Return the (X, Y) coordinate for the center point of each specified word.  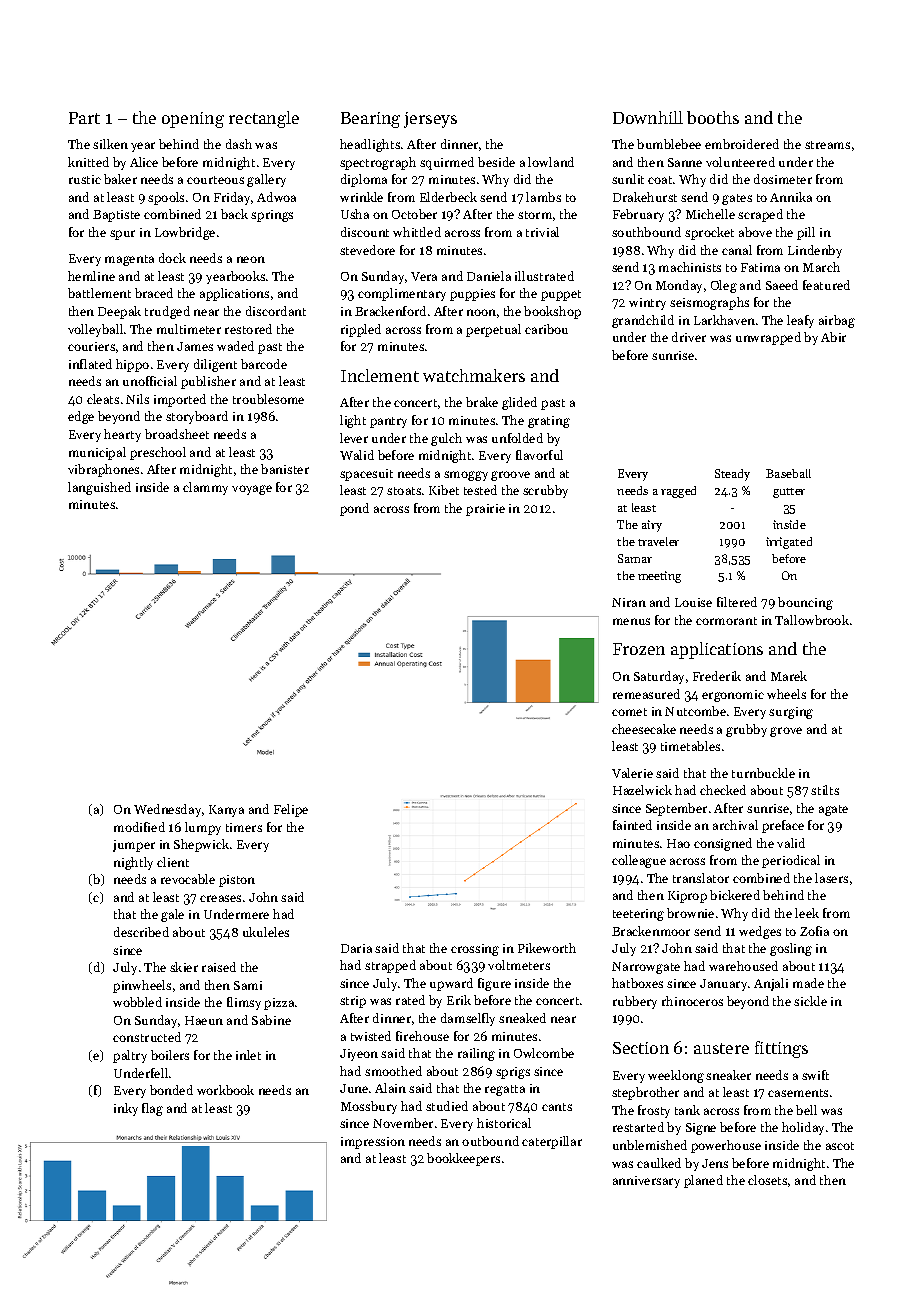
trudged (167, 312)
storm (535, 215)
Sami (248, 985)
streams (827, 145)
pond (354, 509)
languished (99, 488)
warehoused (743, 966)
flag (152, 1109)
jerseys (430, 120)
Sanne (685, 162)
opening (193, 120)
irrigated (789, 543)
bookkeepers (463, 1159)
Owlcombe (544, 1053)
